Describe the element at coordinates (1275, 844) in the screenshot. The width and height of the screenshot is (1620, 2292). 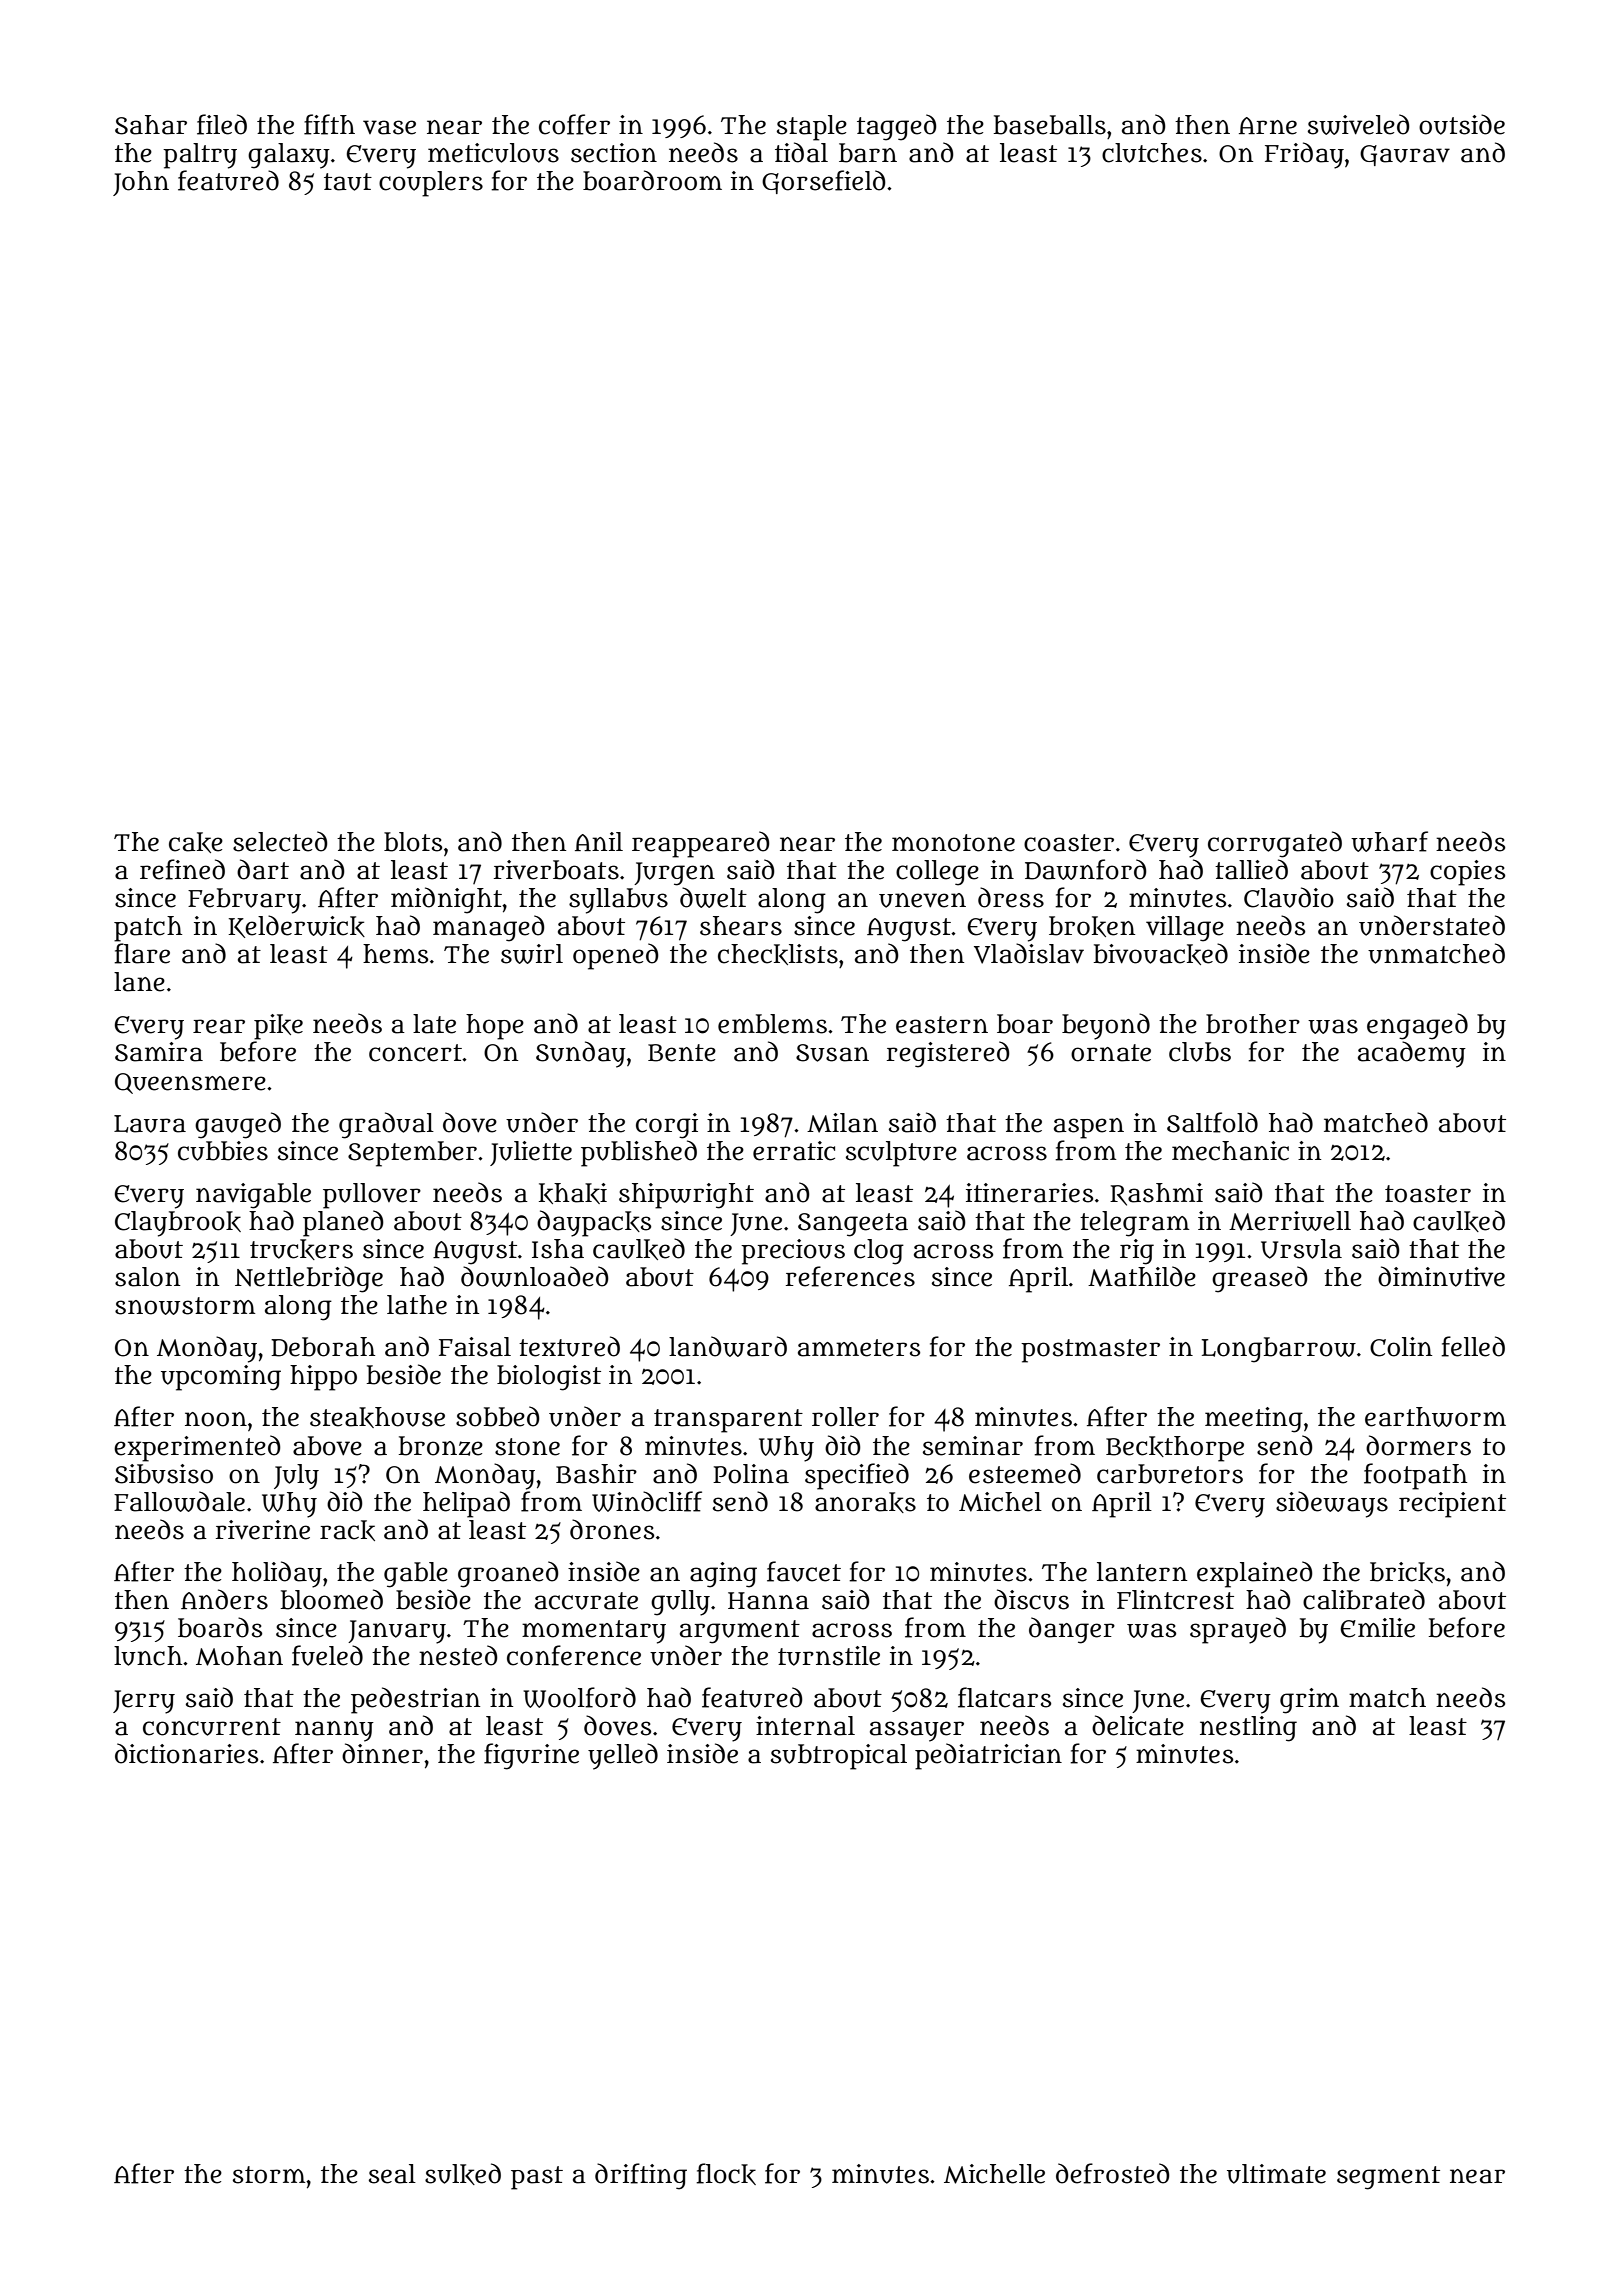
I see `corrugated` at that location.
